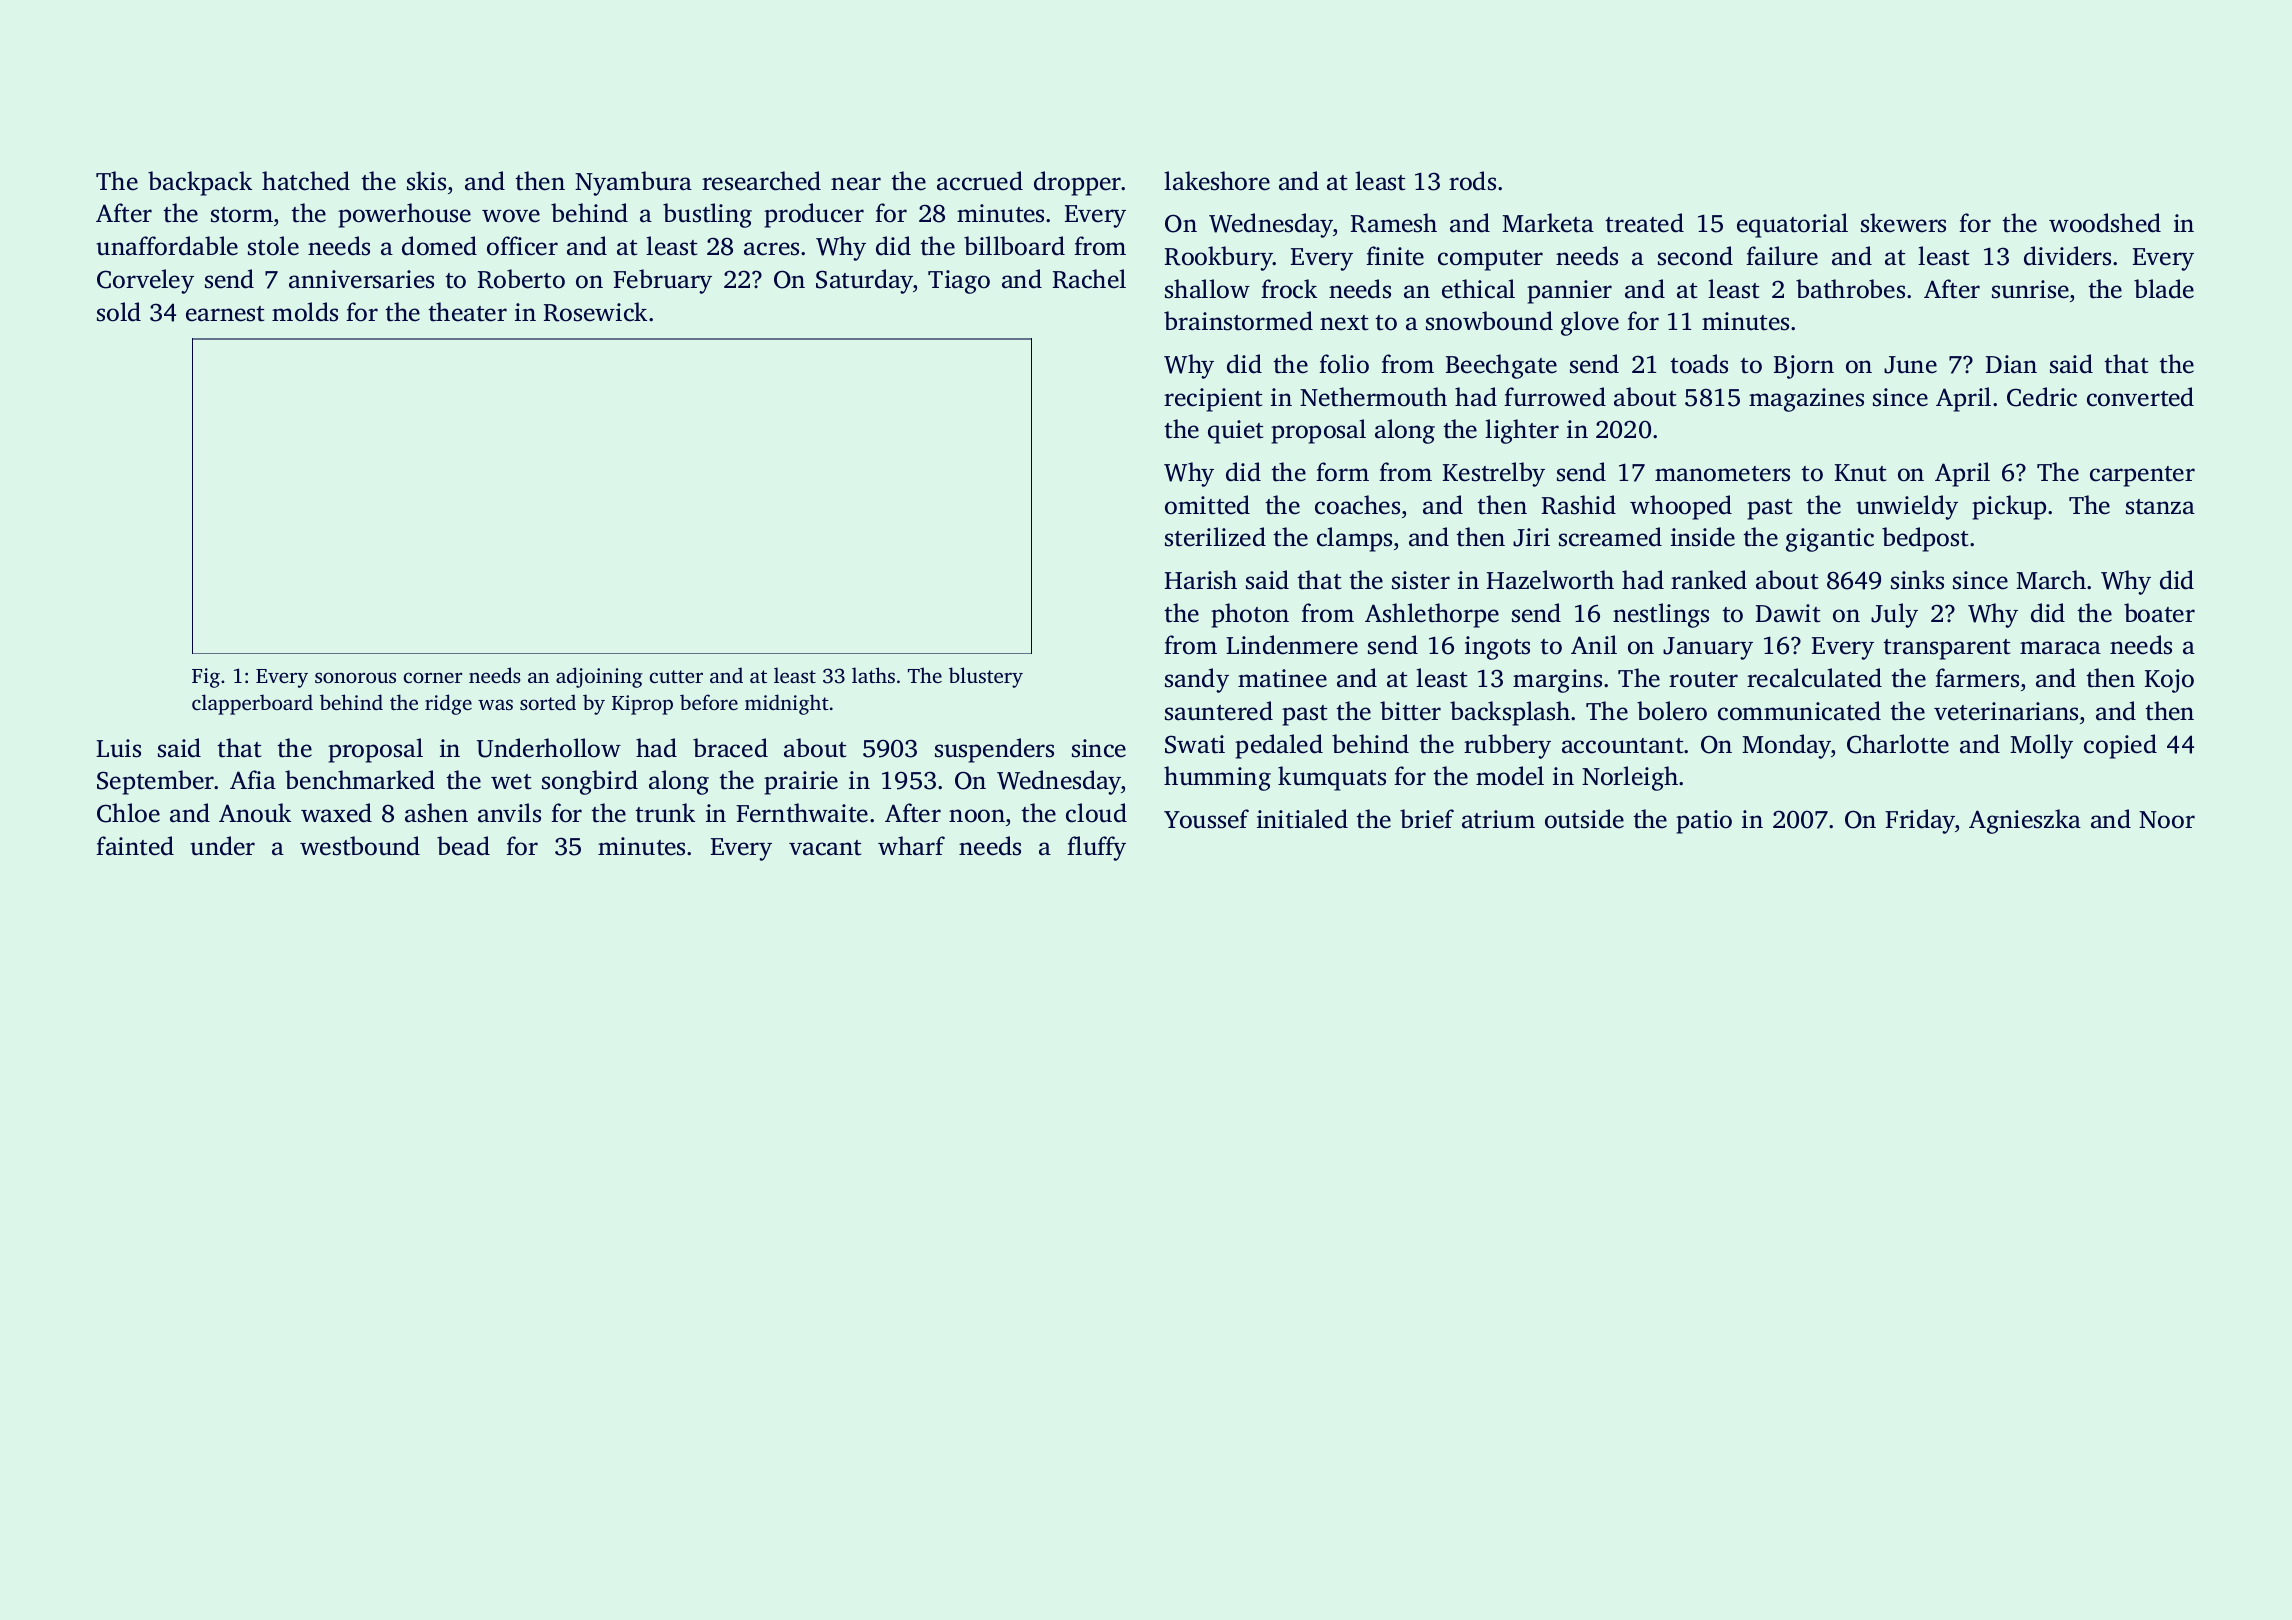 This document has height=1620, width=2292. Describe the element at coordinates (1215, 537) in the document. I see `sterilized` at that location.
